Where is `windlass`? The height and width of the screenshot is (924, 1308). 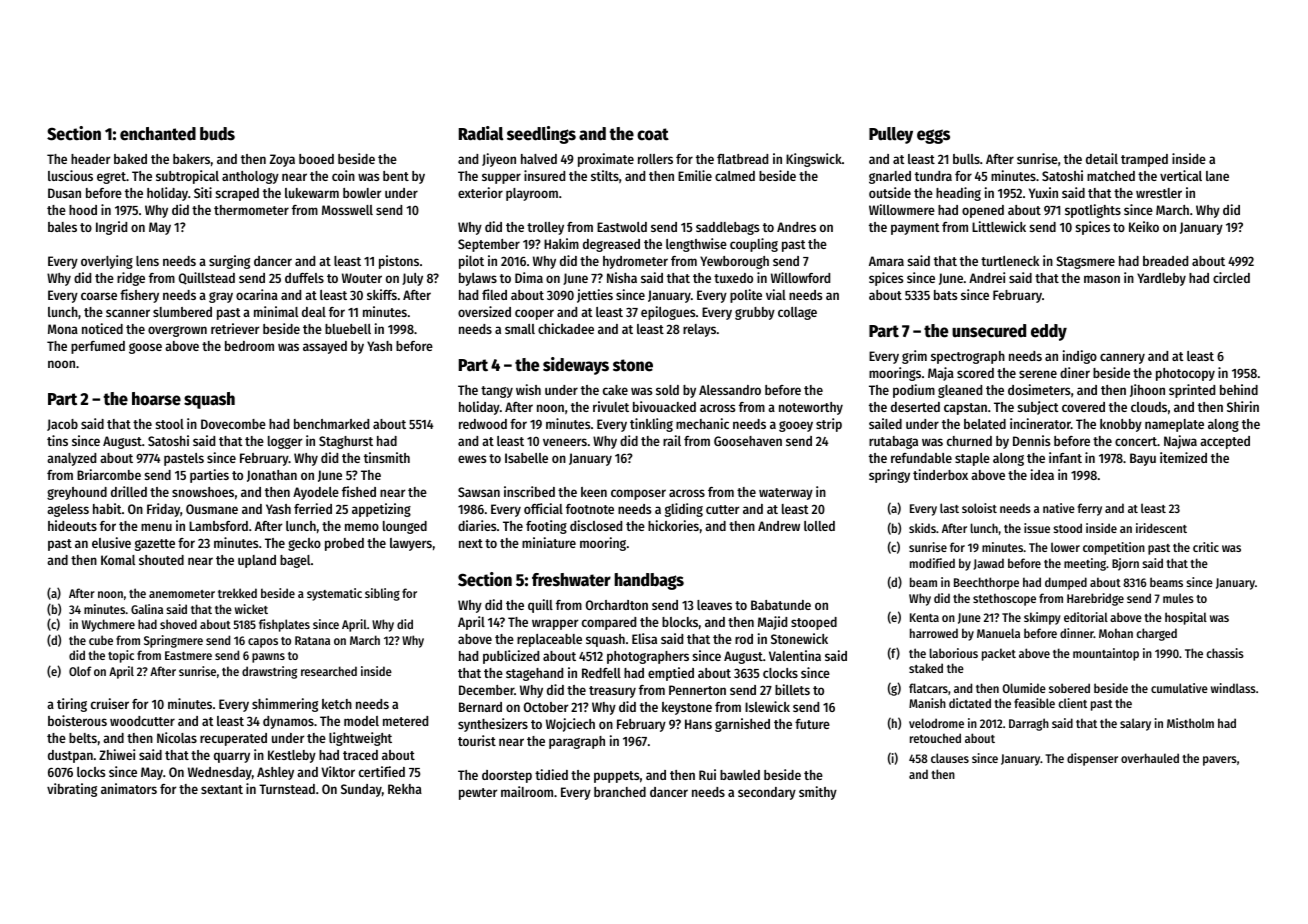 windlass is located at coordinates (1233, 688).
